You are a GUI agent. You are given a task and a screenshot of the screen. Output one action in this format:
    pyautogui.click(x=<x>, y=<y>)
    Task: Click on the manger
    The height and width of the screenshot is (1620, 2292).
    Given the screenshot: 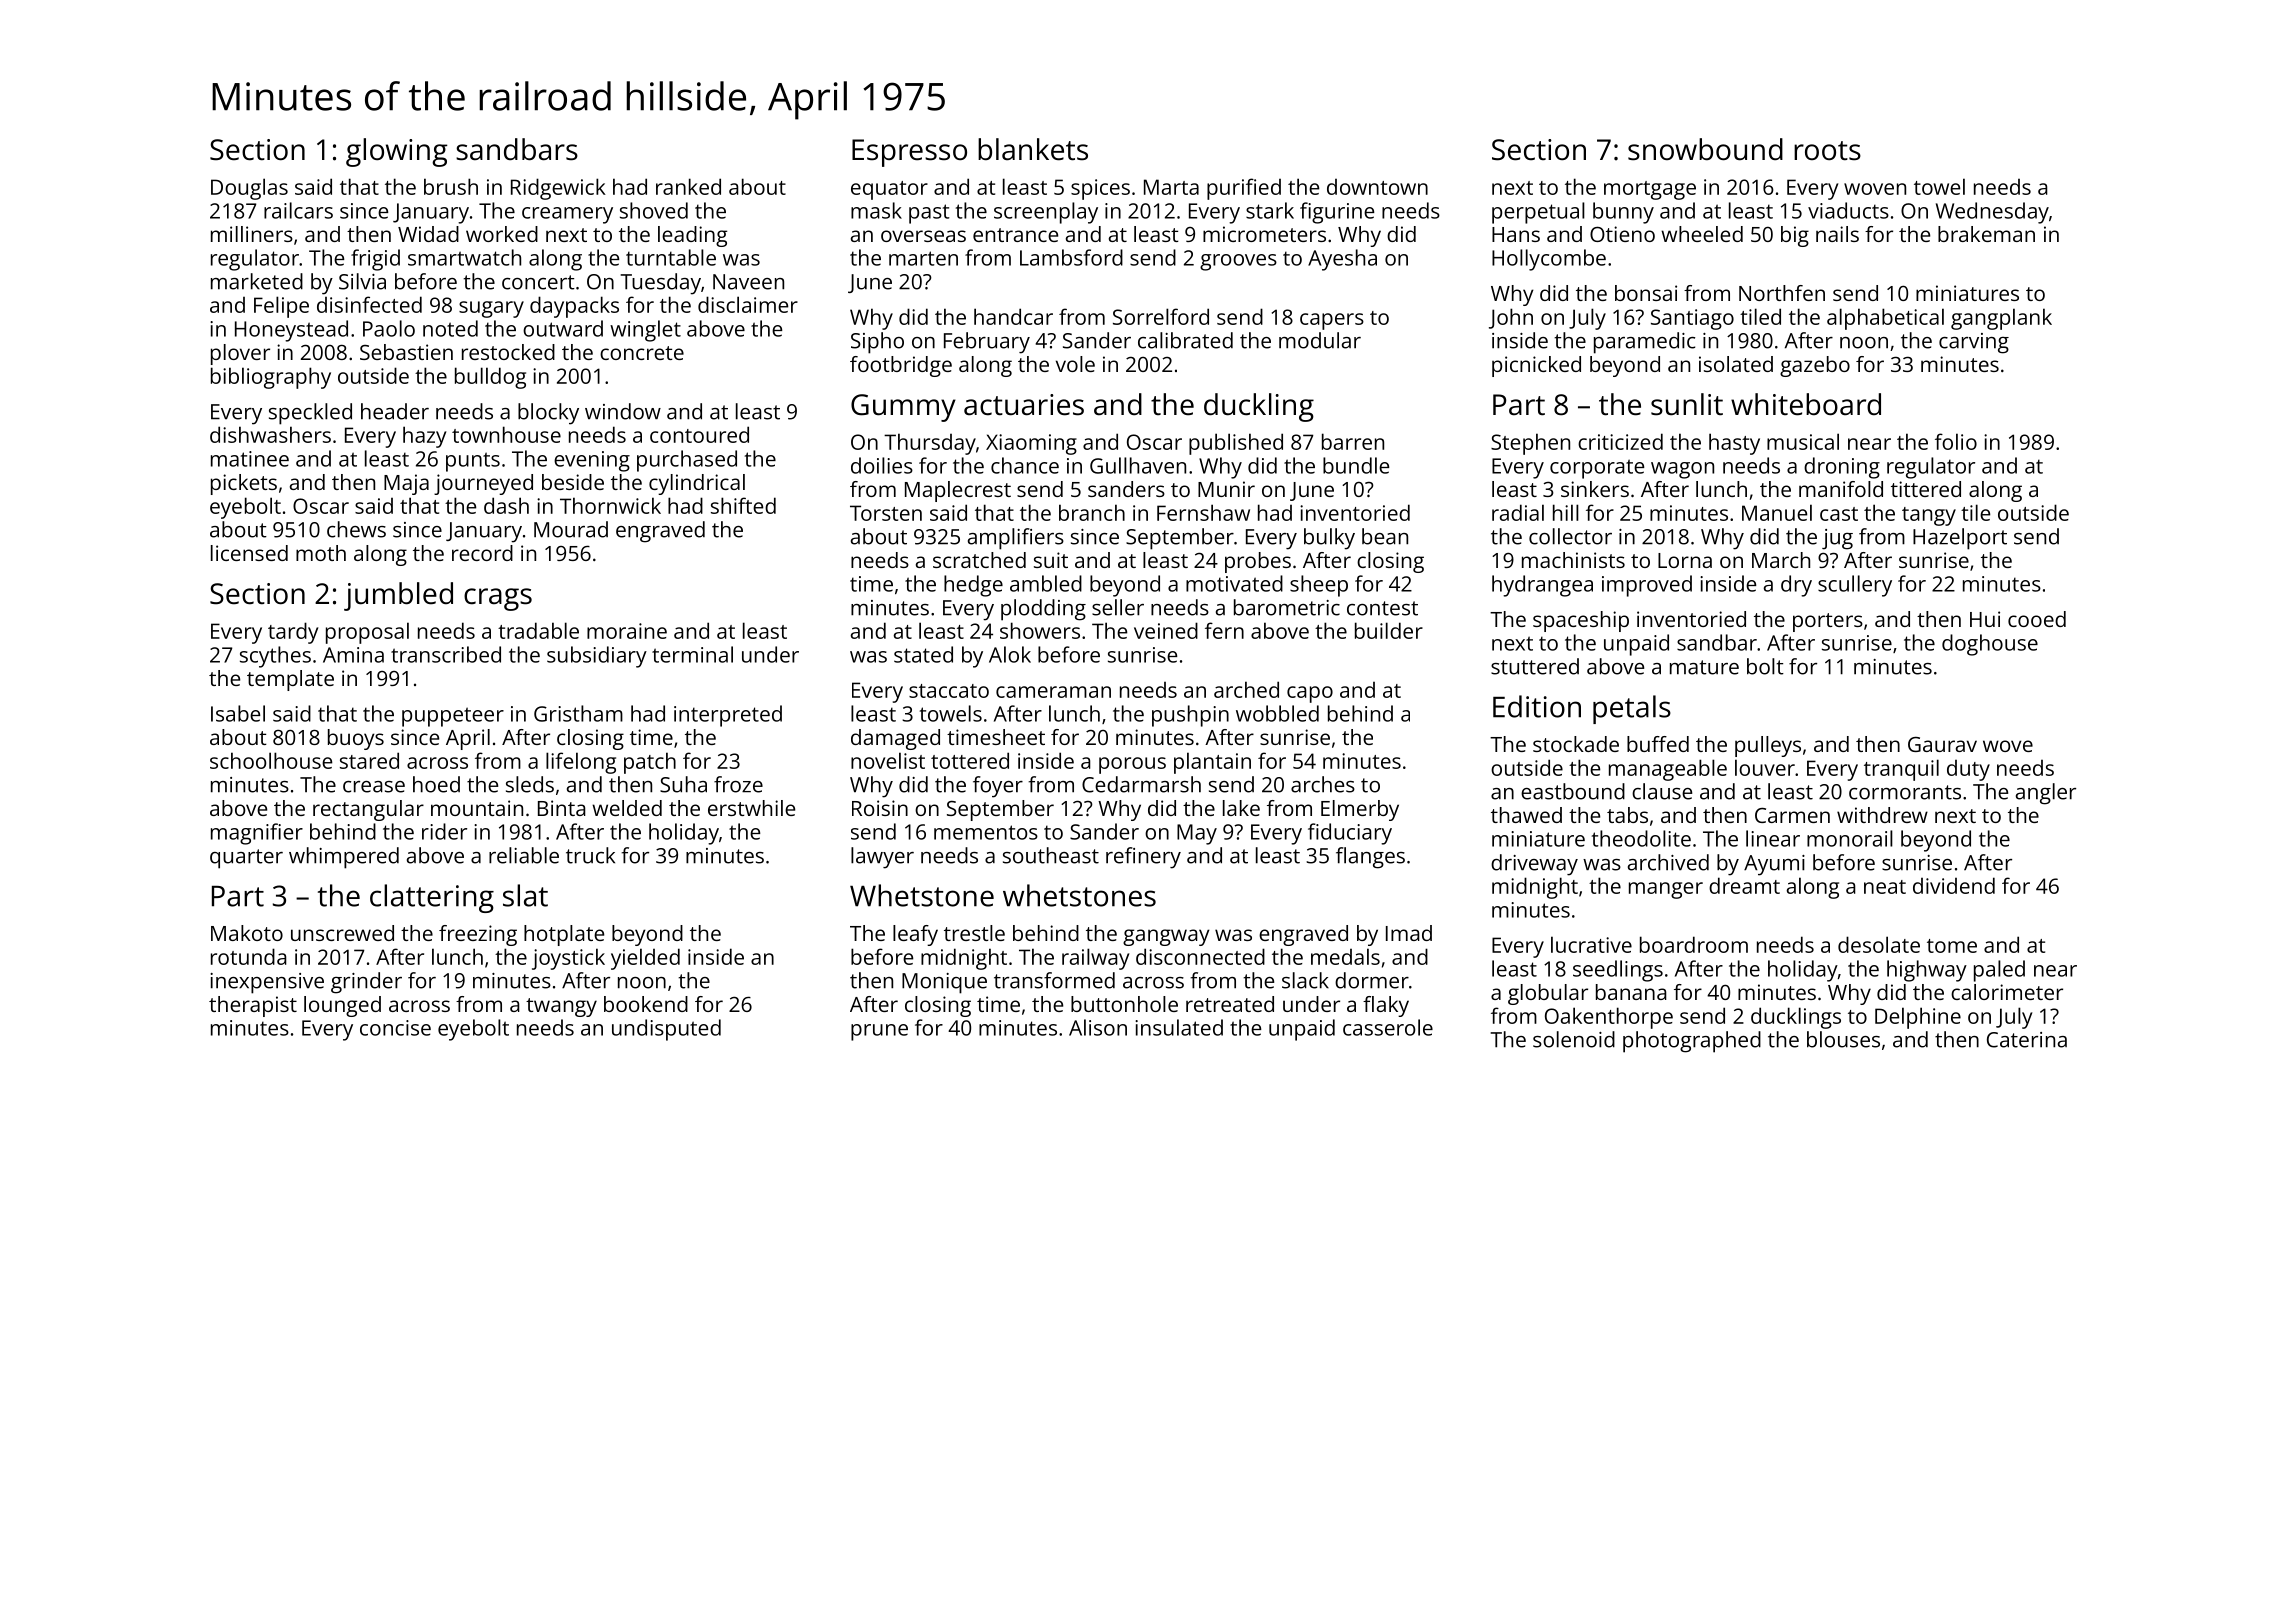 What is the action you would take?
    pyautogui.click(x=1666, y=890)
